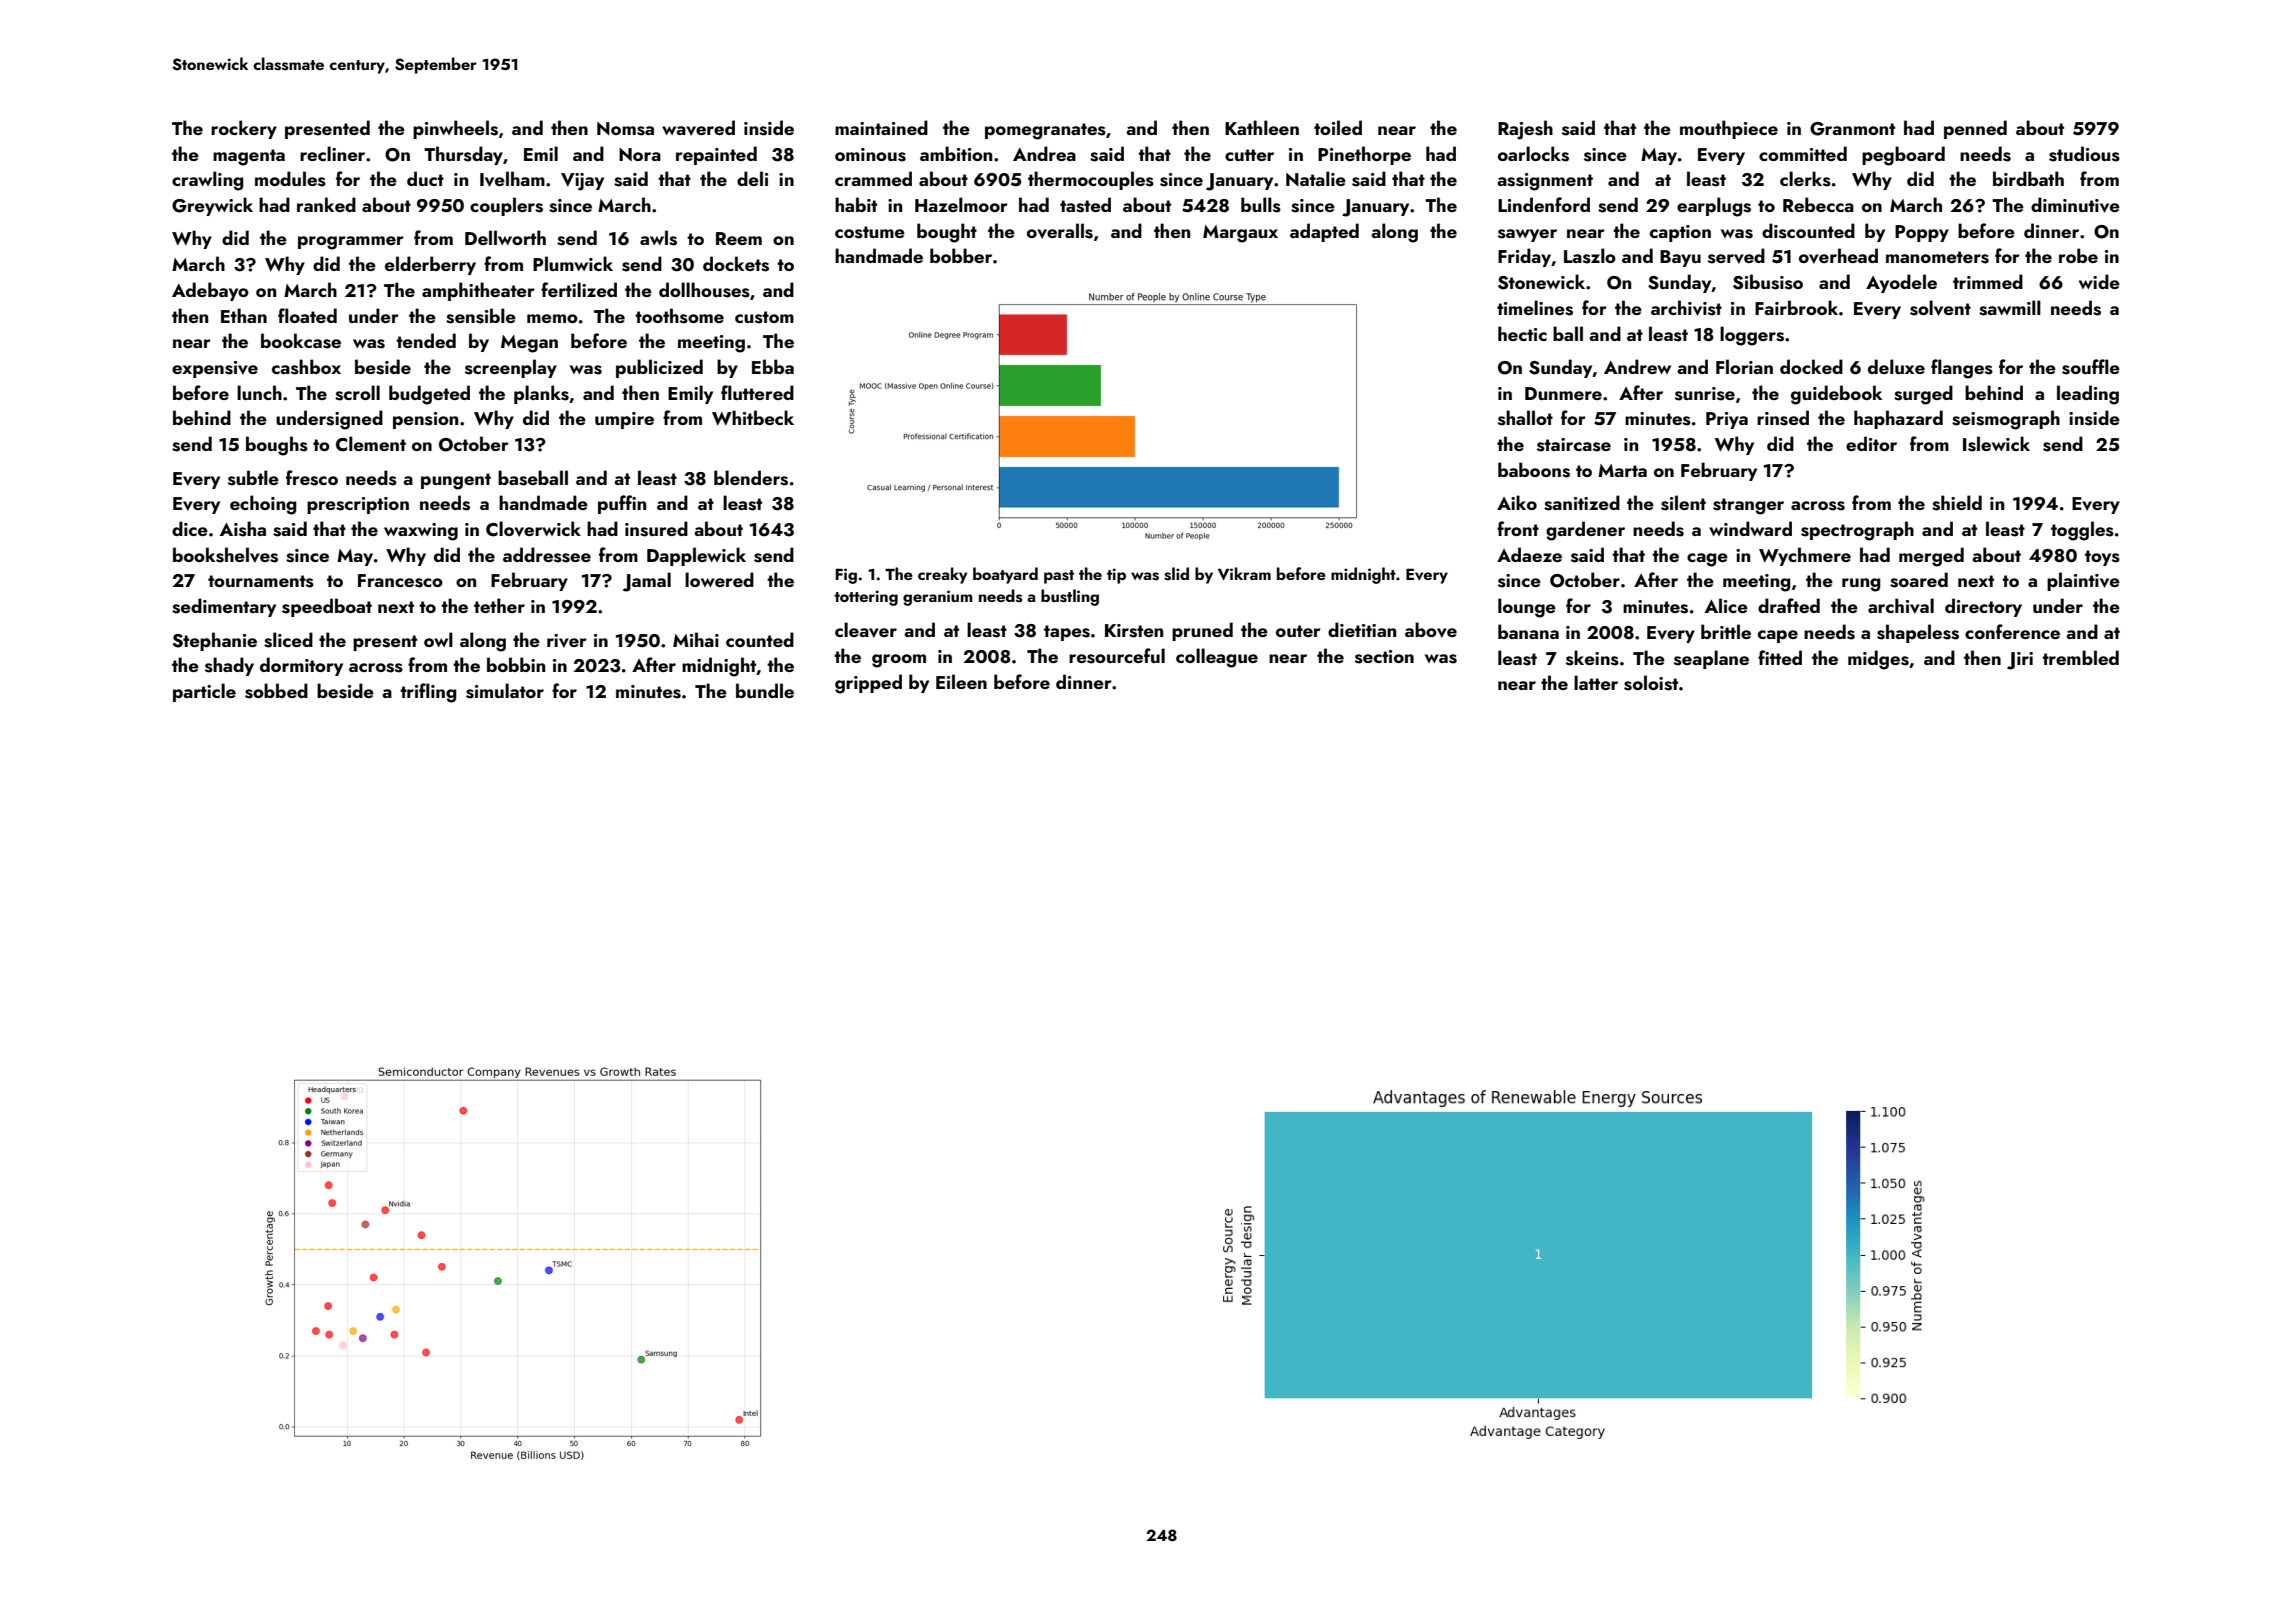 The height and width of the screenshot is (1620, 2292). What do you see at coordinates (1525, 418) in the screenshot?
I see `shallot` at bounding box center [1525, 418].
